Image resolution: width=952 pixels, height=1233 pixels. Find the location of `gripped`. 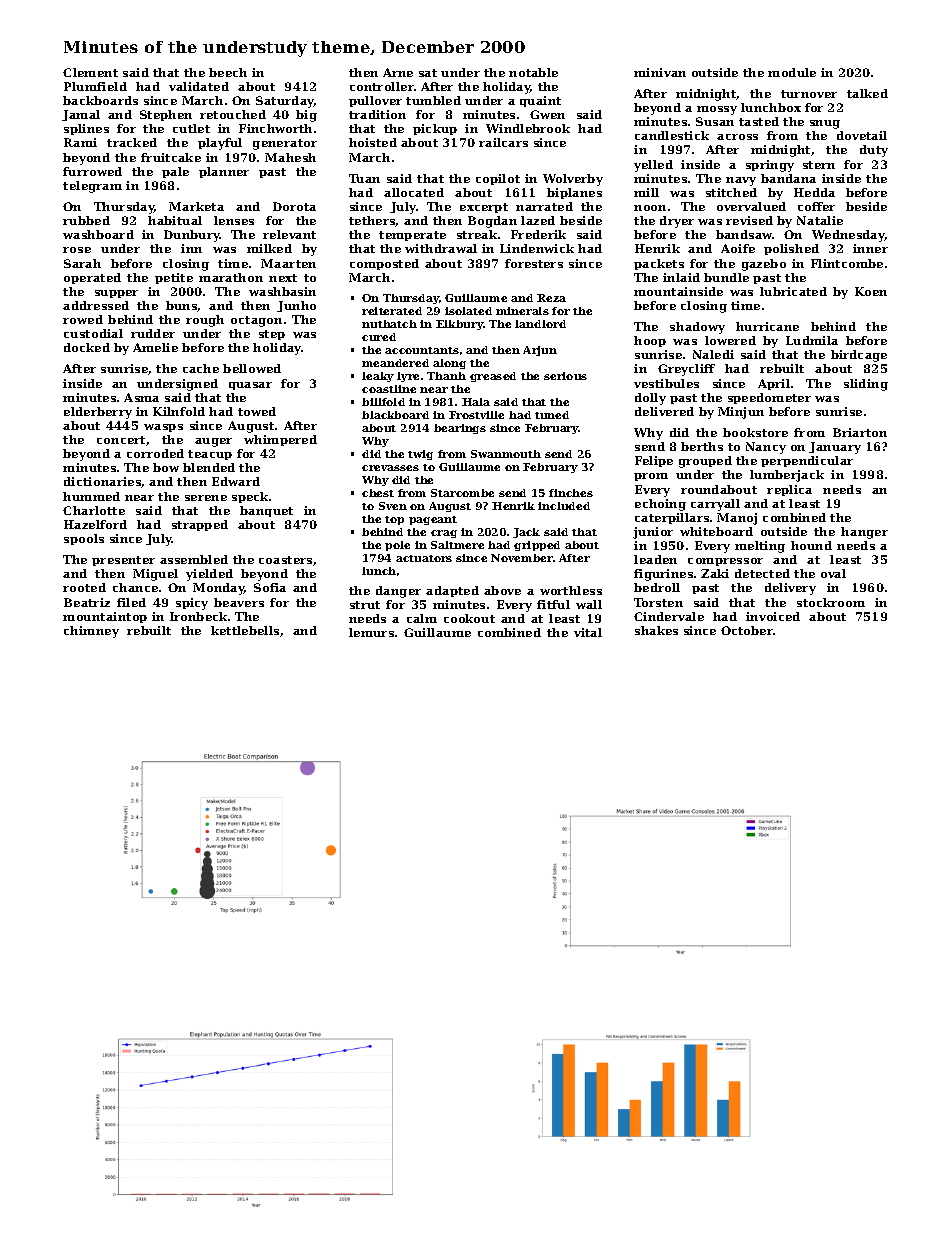

gripped is located at coordinates (537, 546).
